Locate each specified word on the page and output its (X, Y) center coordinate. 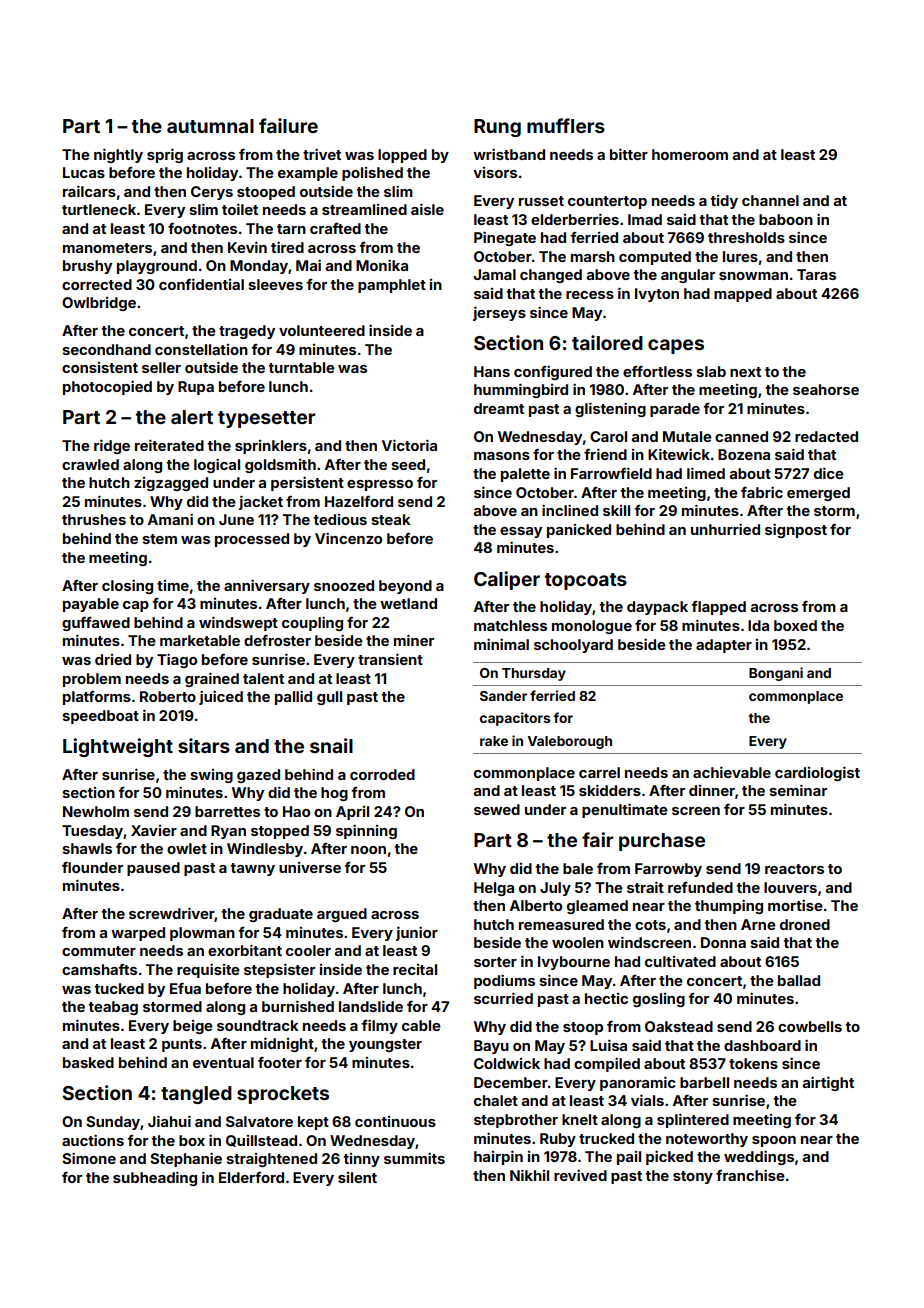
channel (770, 200)
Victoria (409, 445)
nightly (118, 155)
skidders (610, 790)
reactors (794, 869)
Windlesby (265, 850)
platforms (97, 698)
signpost (796, 530)
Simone (89, 1158)
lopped (402, 156)
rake (494, 741)
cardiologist (817, 773)
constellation (201, 349)
